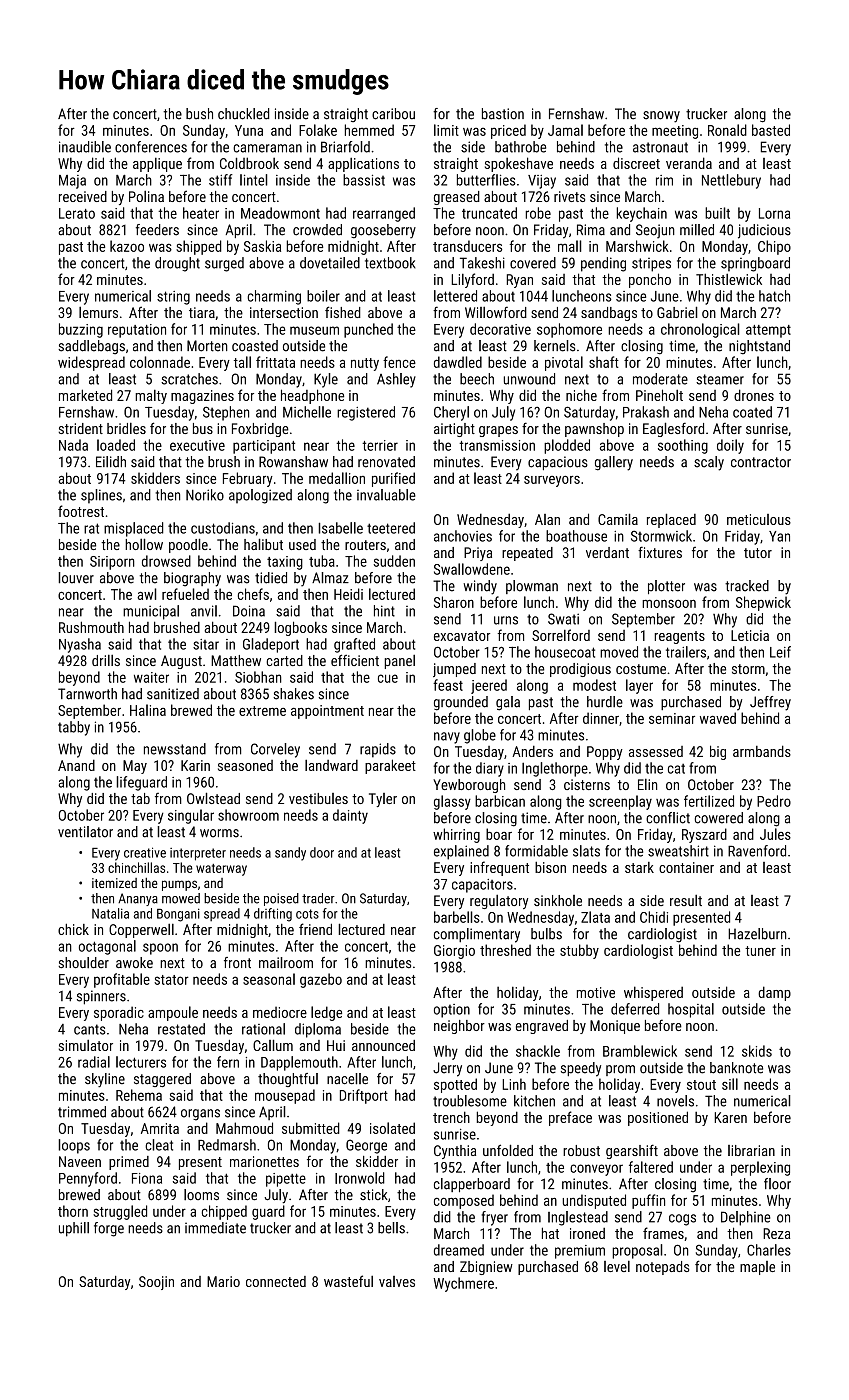 The width and height of the image is (849, 1400). What do you see at coordinates (727, 130) in the image?
I see `Ronald` at bounding box center [727, 130].
